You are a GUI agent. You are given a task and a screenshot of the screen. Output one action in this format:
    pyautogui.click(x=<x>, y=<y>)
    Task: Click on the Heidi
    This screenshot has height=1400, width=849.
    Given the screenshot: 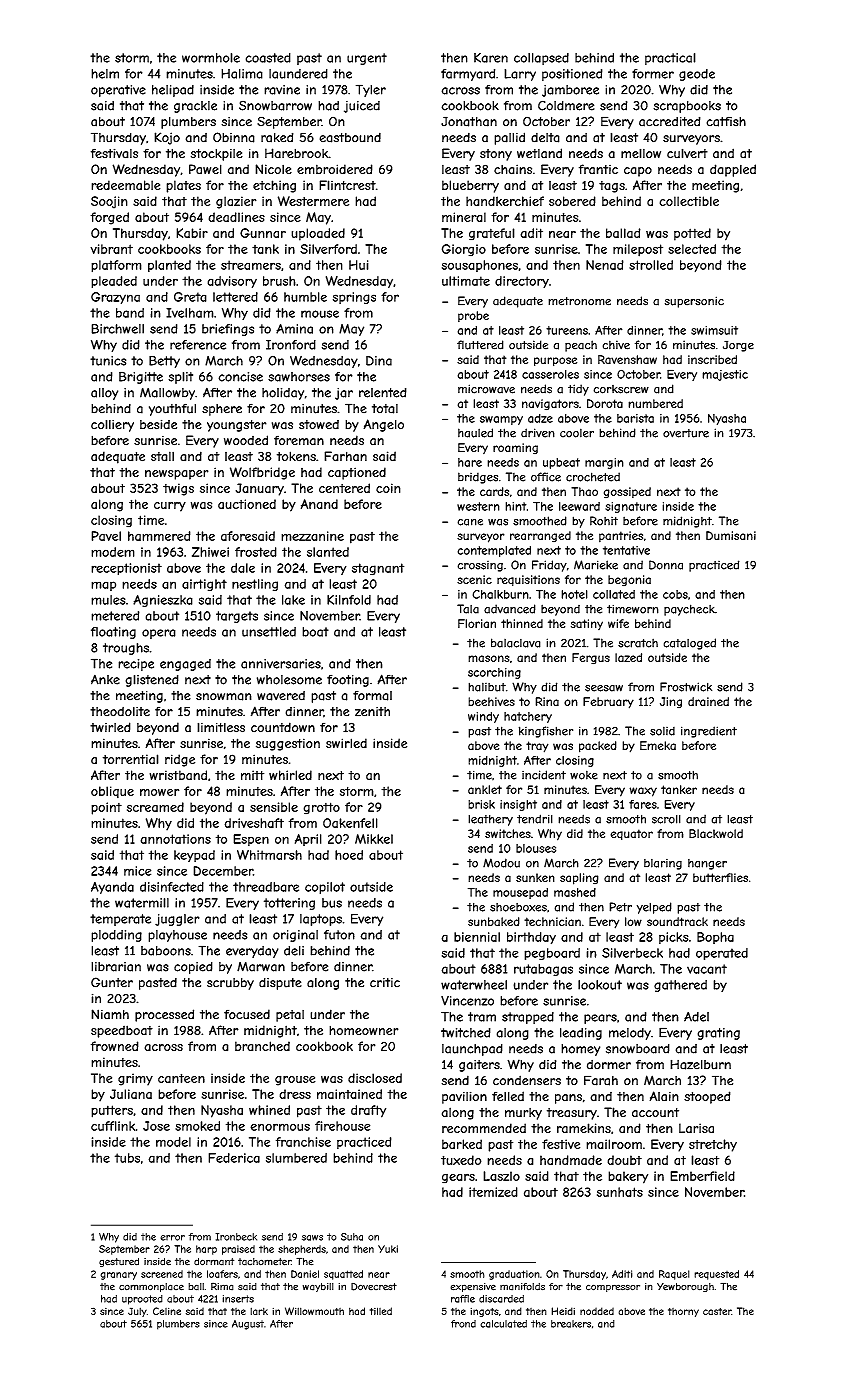 What is the action you would take?
    pyautogui.click(x=563, y=1311)
